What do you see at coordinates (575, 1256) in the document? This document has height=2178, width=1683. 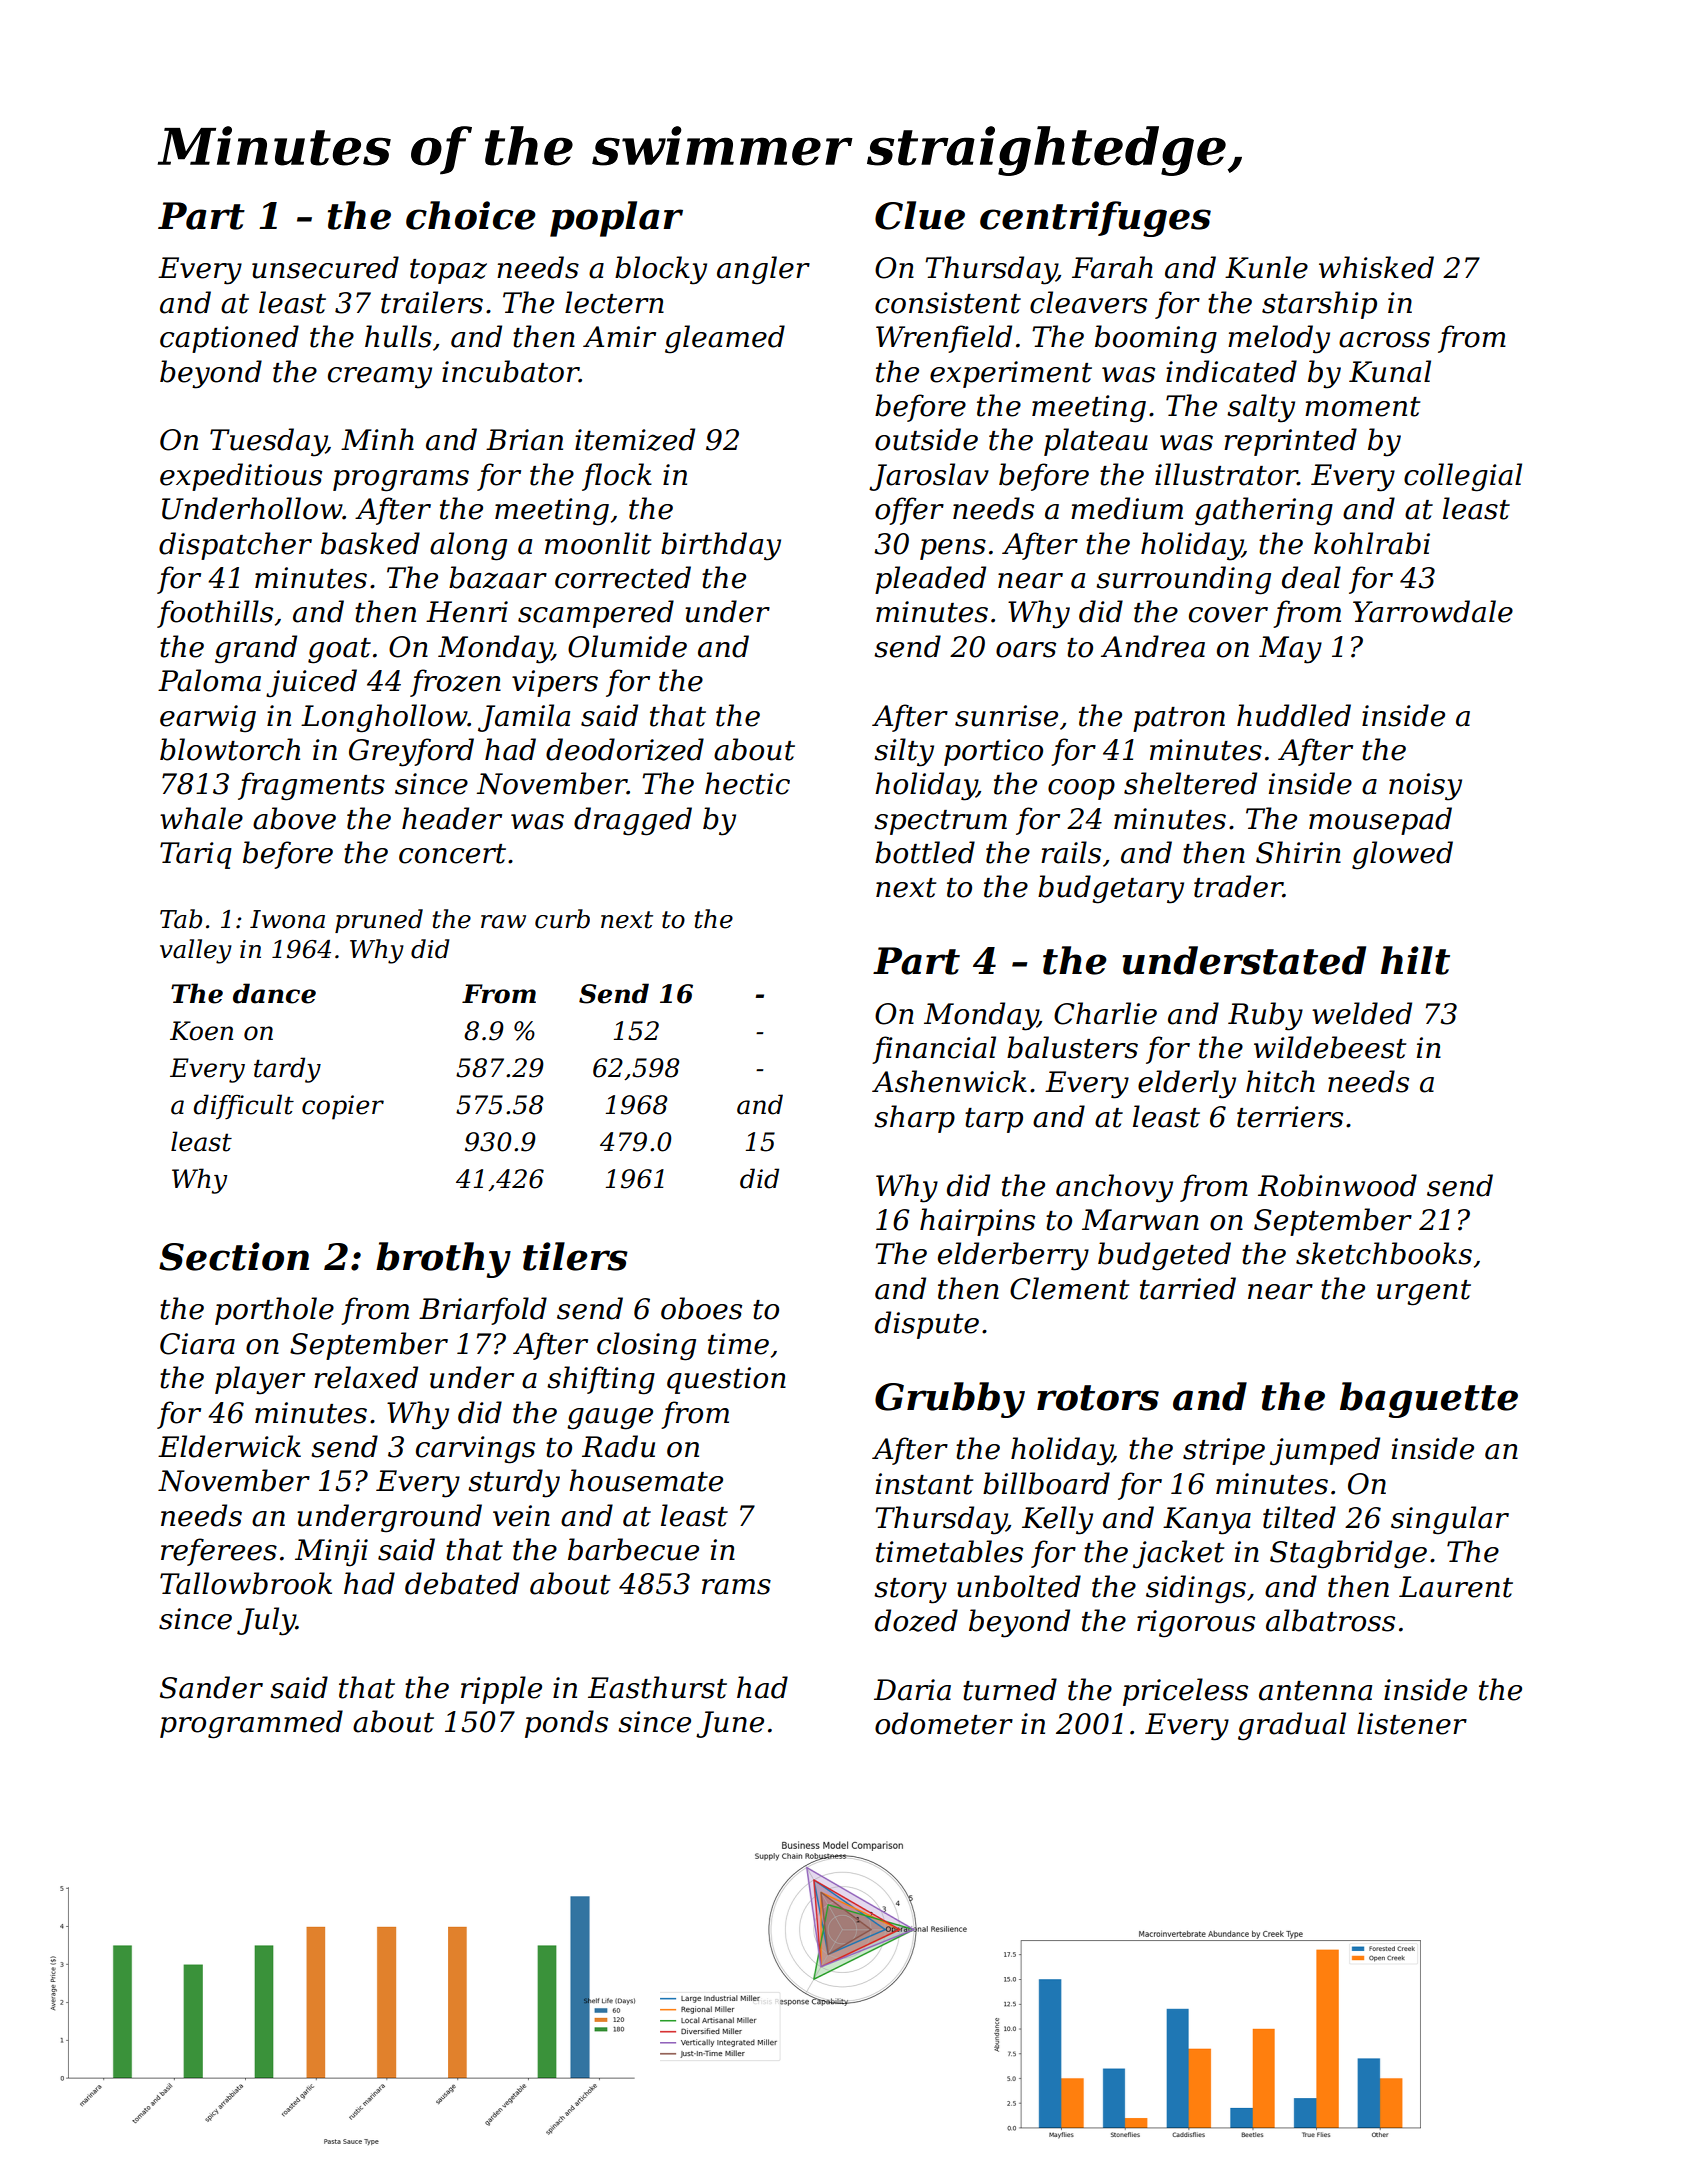 I see `tilers` at bounding box center [575, 1256].
